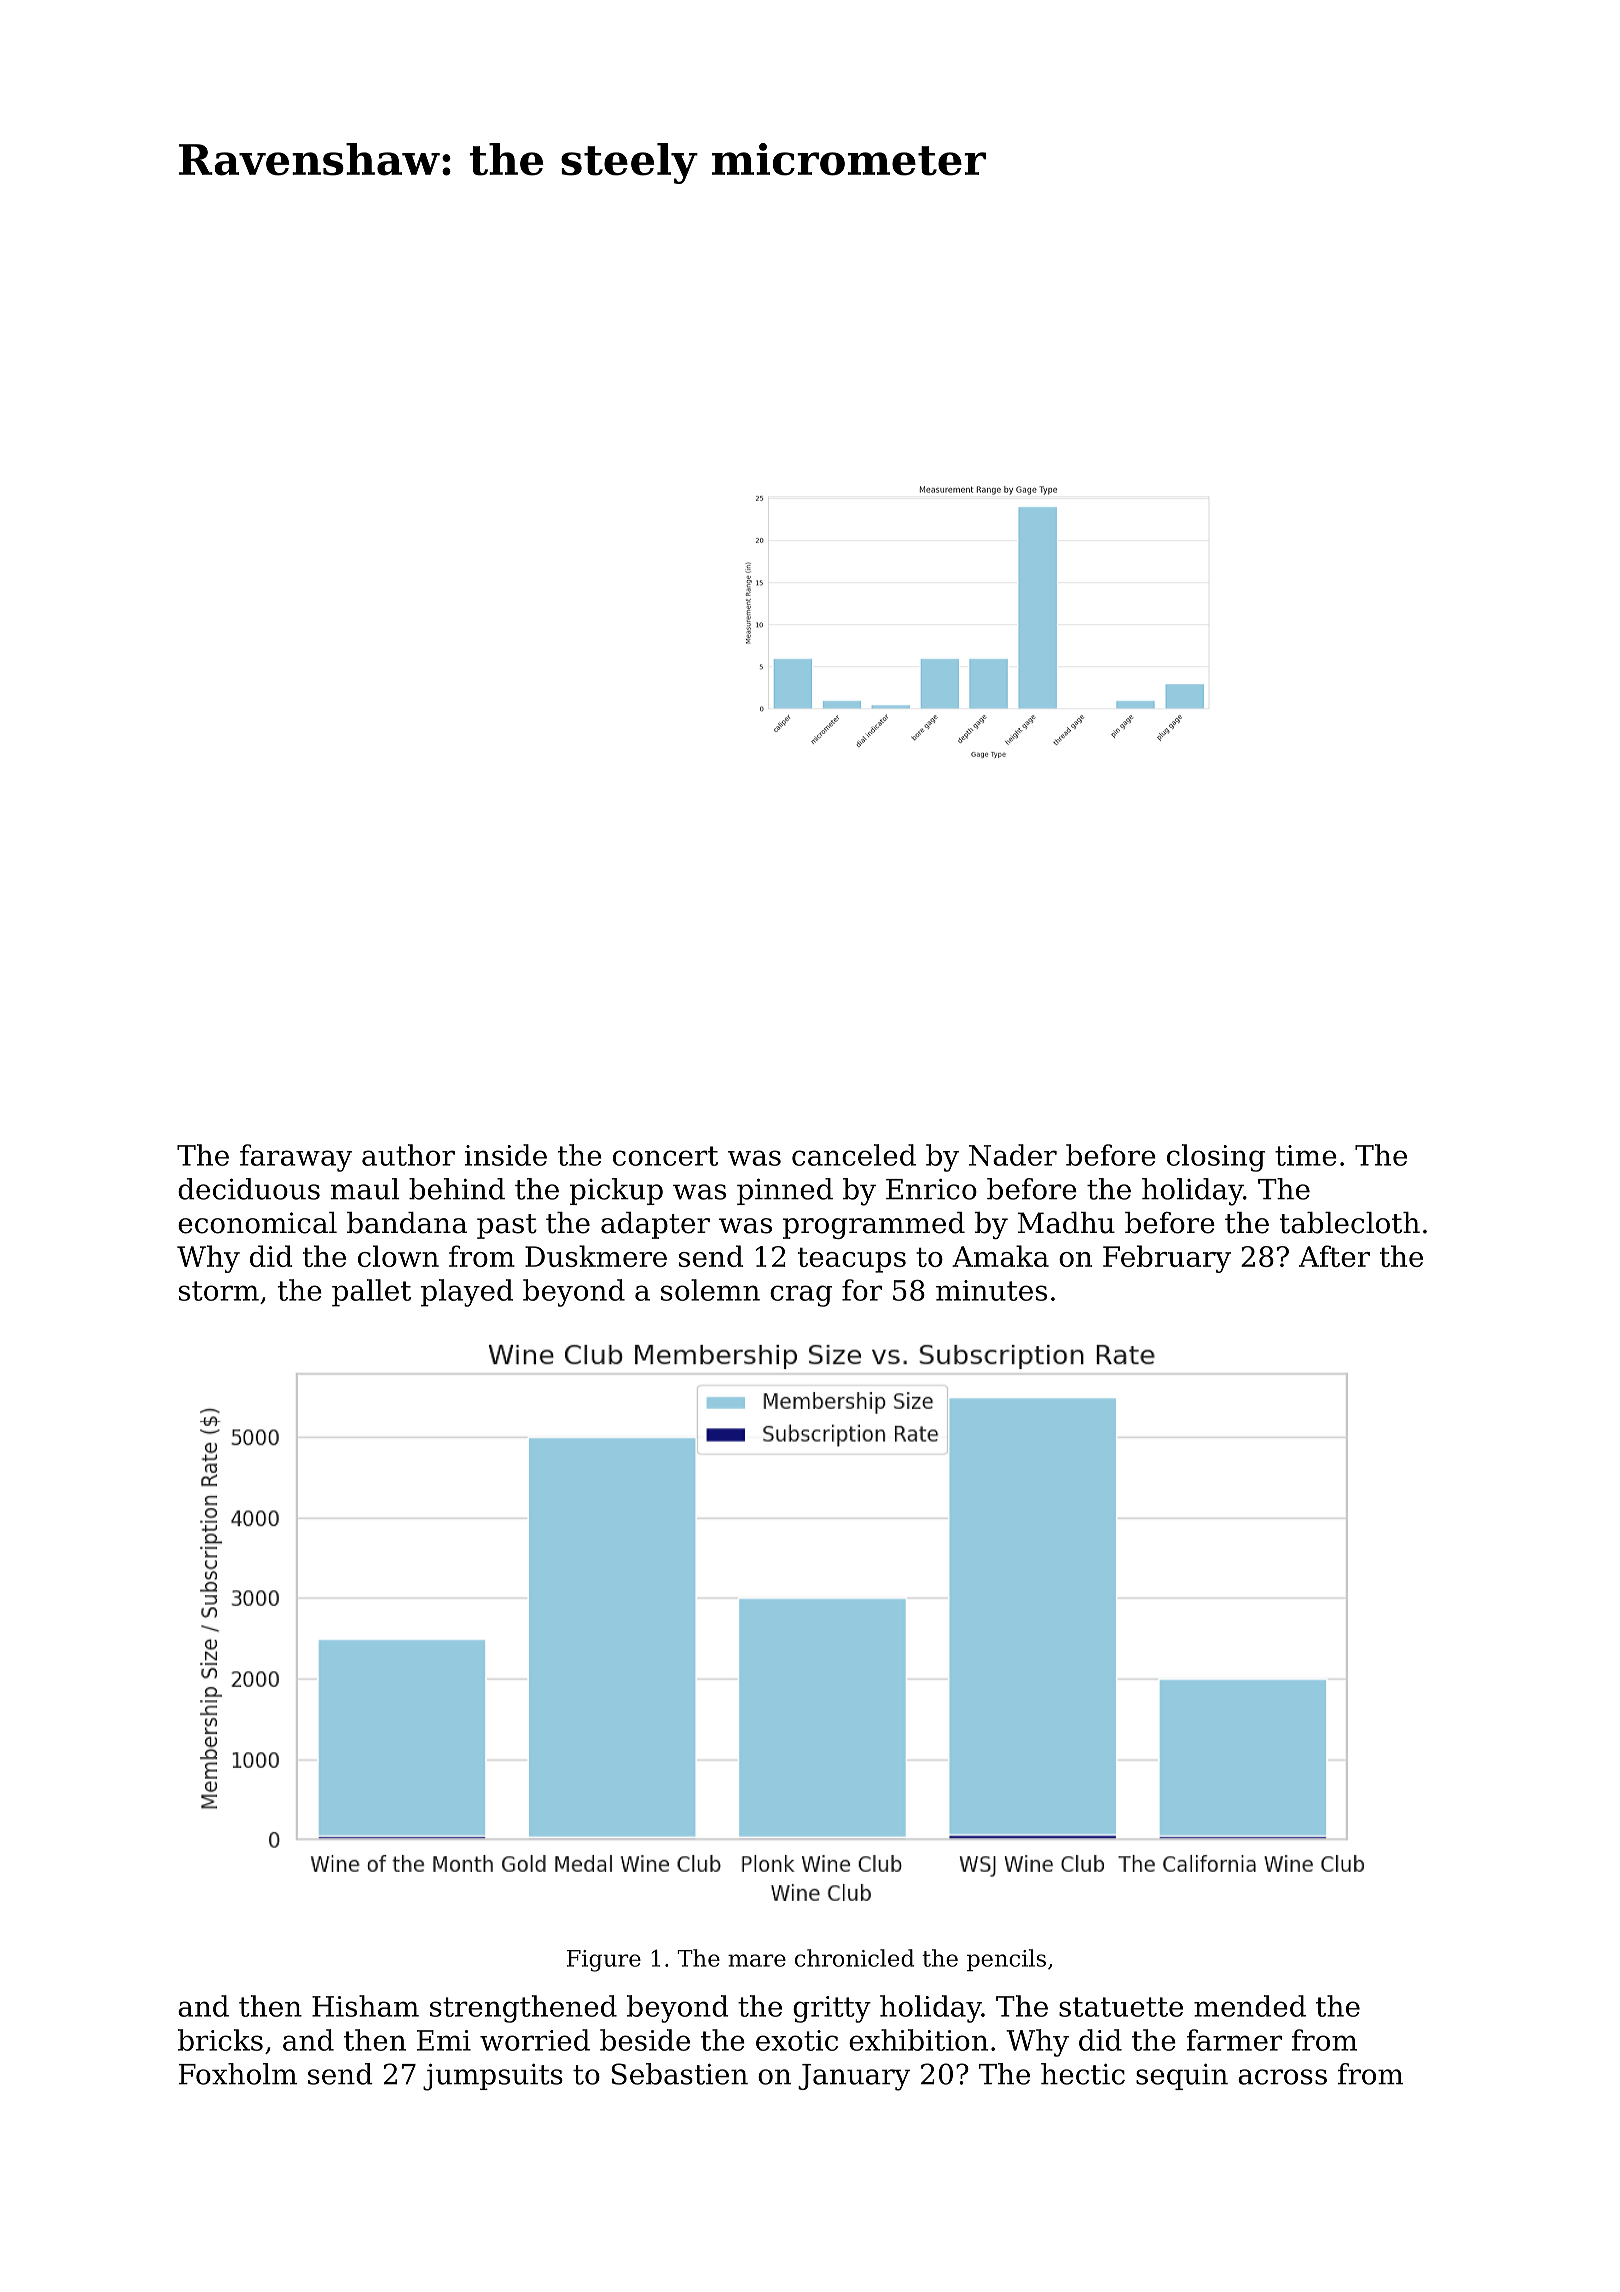  Describe the element at coordinates (665, 1156) in the screenshot. I see `concert` at that location.
